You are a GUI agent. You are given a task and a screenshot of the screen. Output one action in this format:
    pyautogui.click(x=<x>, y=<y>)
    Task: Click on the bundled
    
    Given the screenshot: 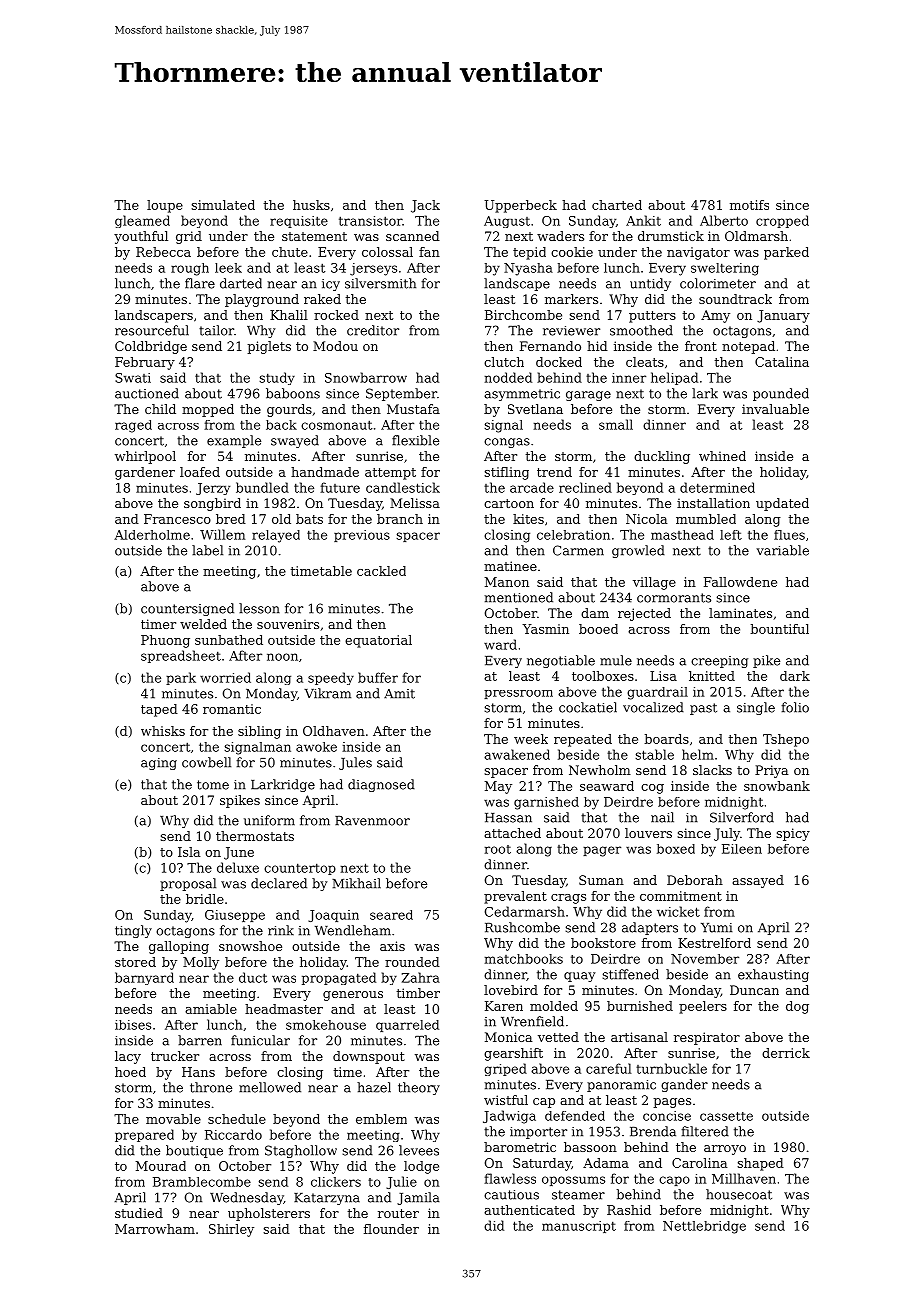 What is the action you would take?
    pyautogui.click(x=262, y=487)
